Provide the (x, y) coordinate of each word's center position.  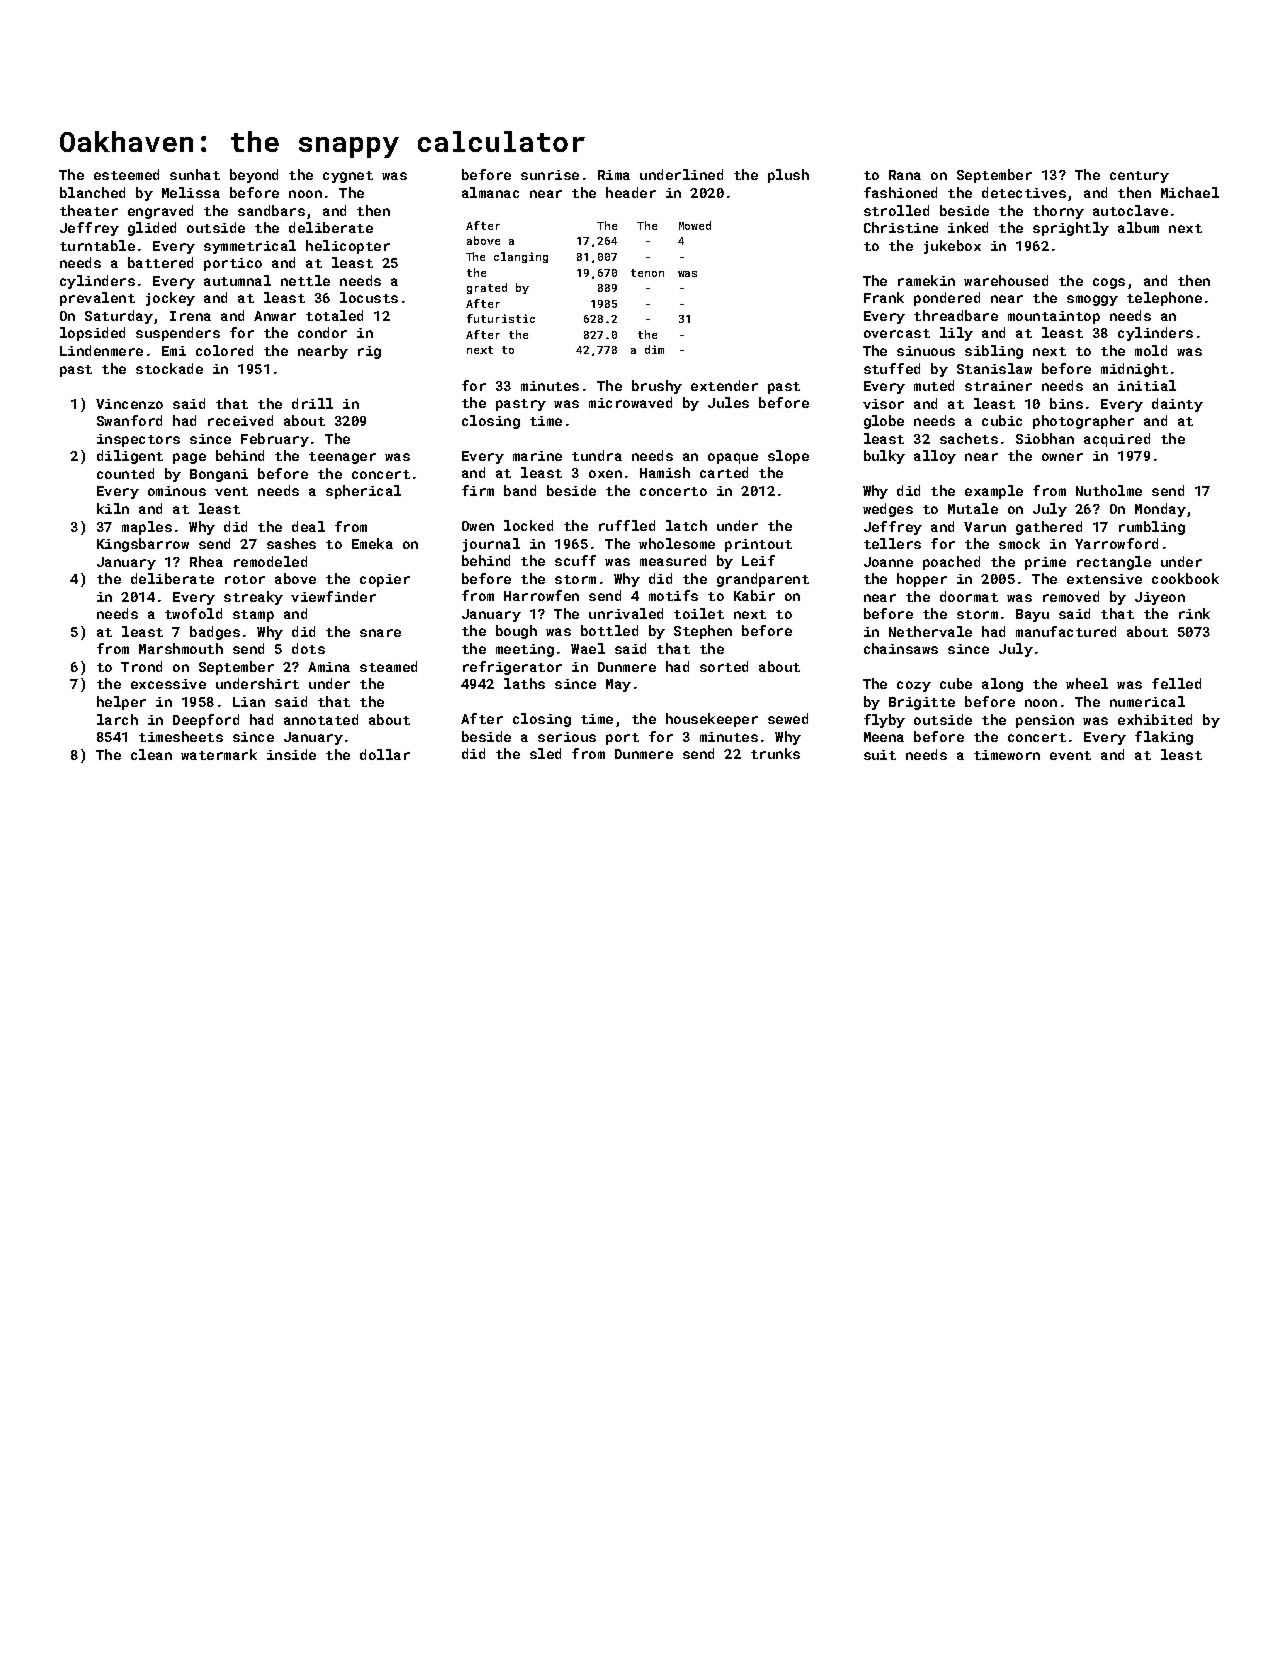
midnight (1134, 370)
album (1138, 227)
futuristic (501, 318)
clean (151, 754)
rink (1194, 613)
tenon (647, 273)
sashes (291, 543)
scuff (575, 560)
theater (89, 210)
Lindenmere (101, 350)
